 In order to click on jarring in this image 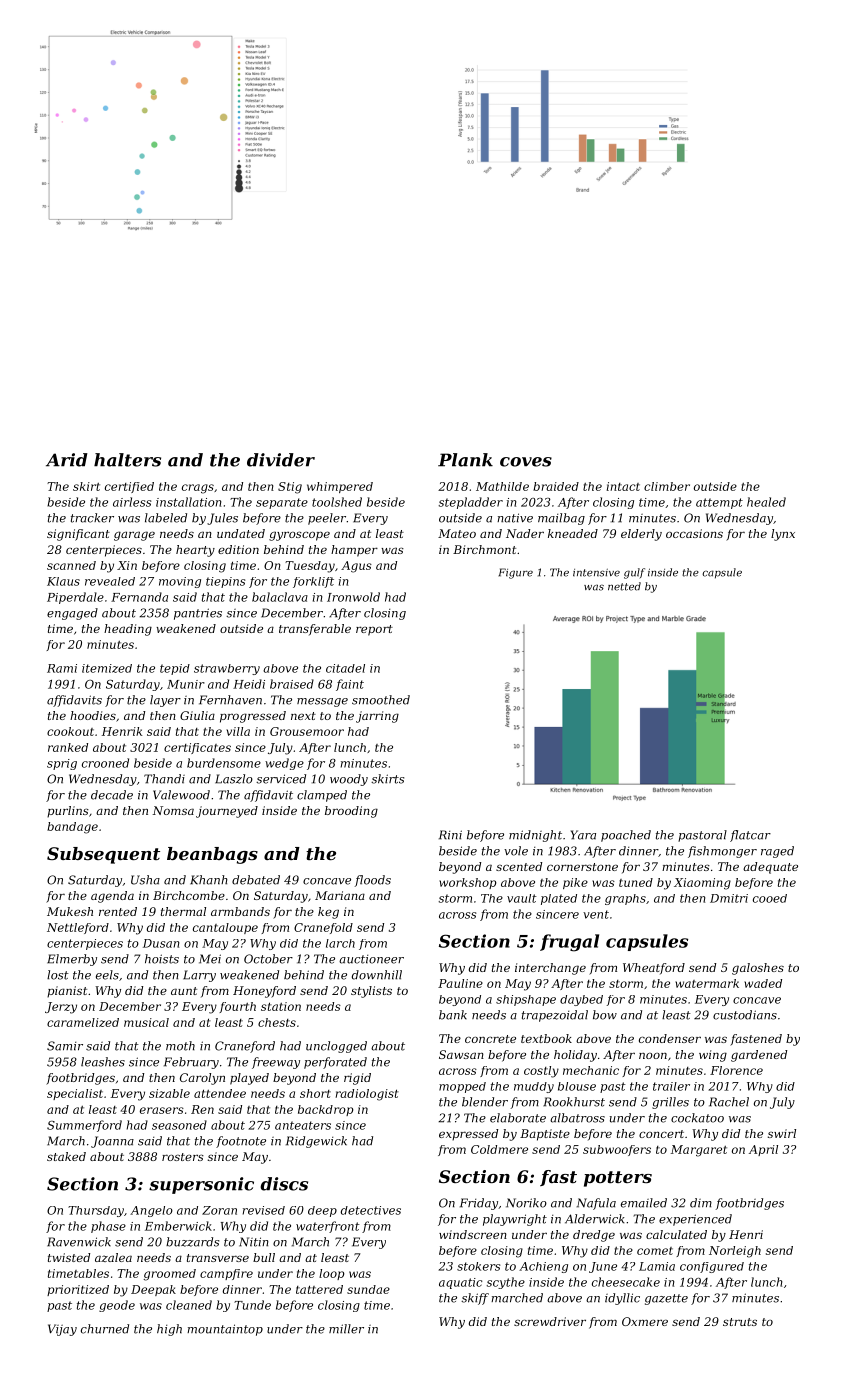, I will do `click(377, 717)`.
